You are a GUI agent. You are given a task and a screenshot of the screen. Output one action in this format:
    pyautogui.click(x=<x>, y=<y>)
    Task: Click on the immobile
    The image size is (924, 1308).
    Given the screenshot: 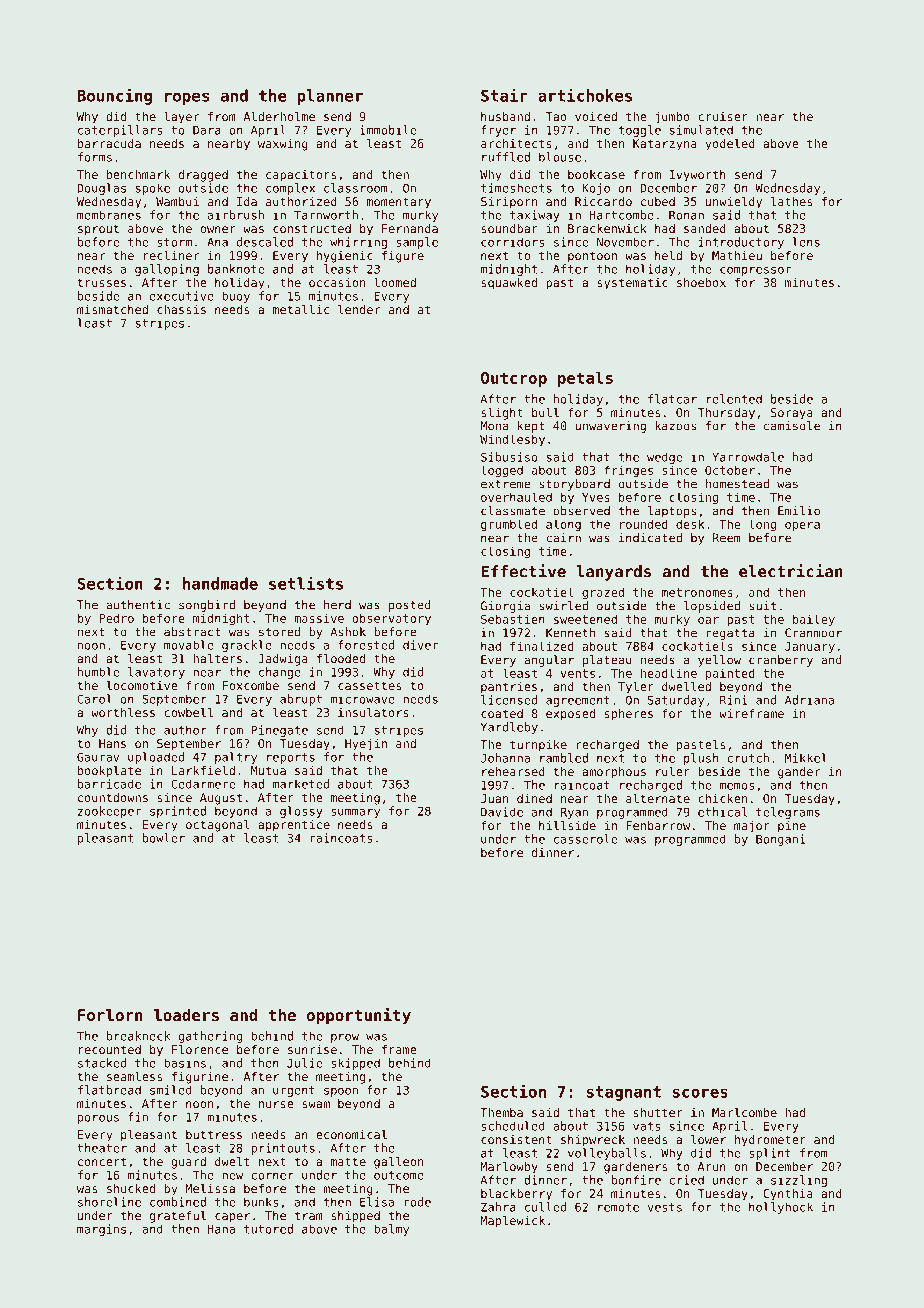 What is the action you would take?
    pyautogui.click(x=388, y=130)
